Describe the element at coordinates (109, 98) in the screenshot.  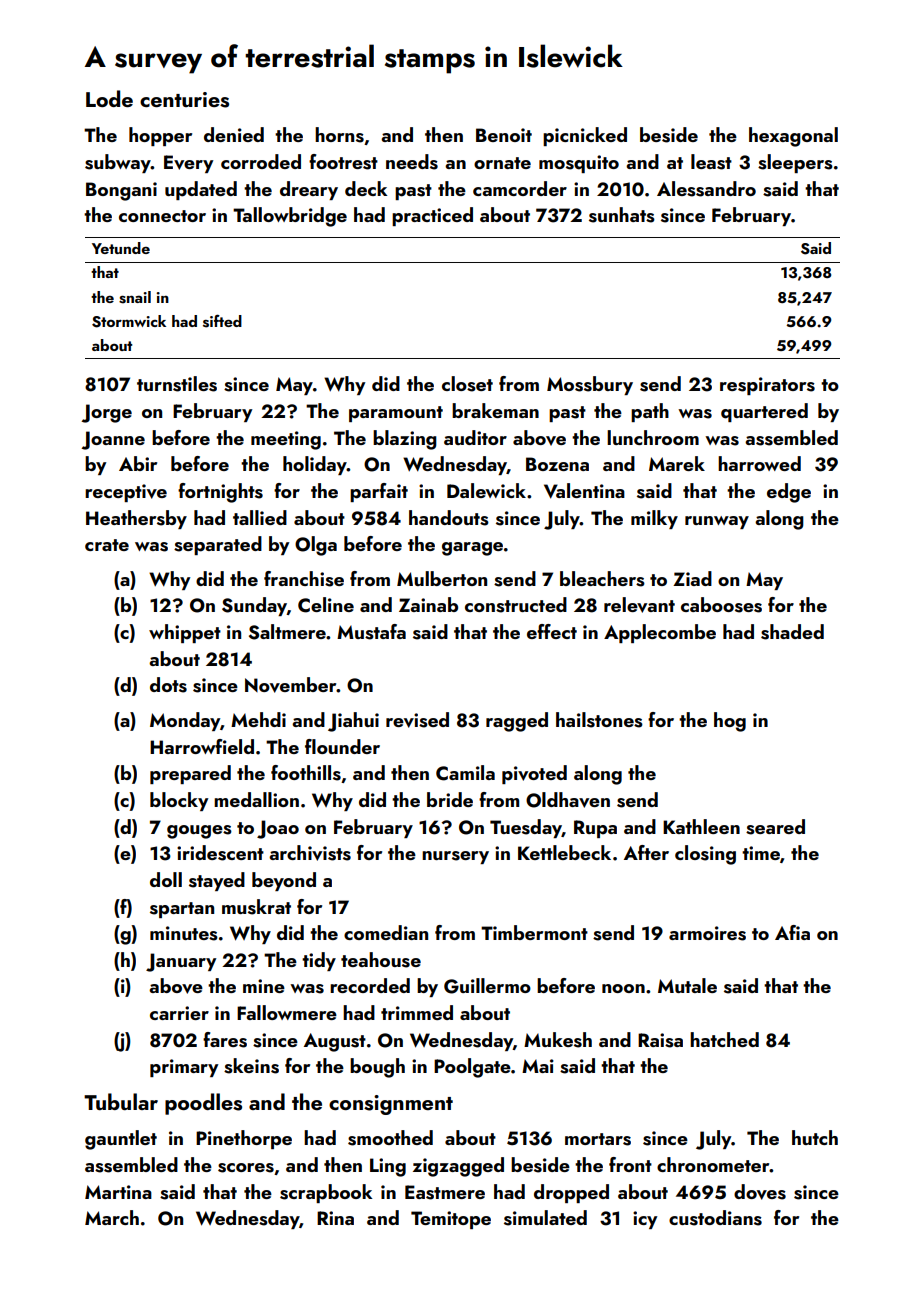
I see `Lode` at that location.
